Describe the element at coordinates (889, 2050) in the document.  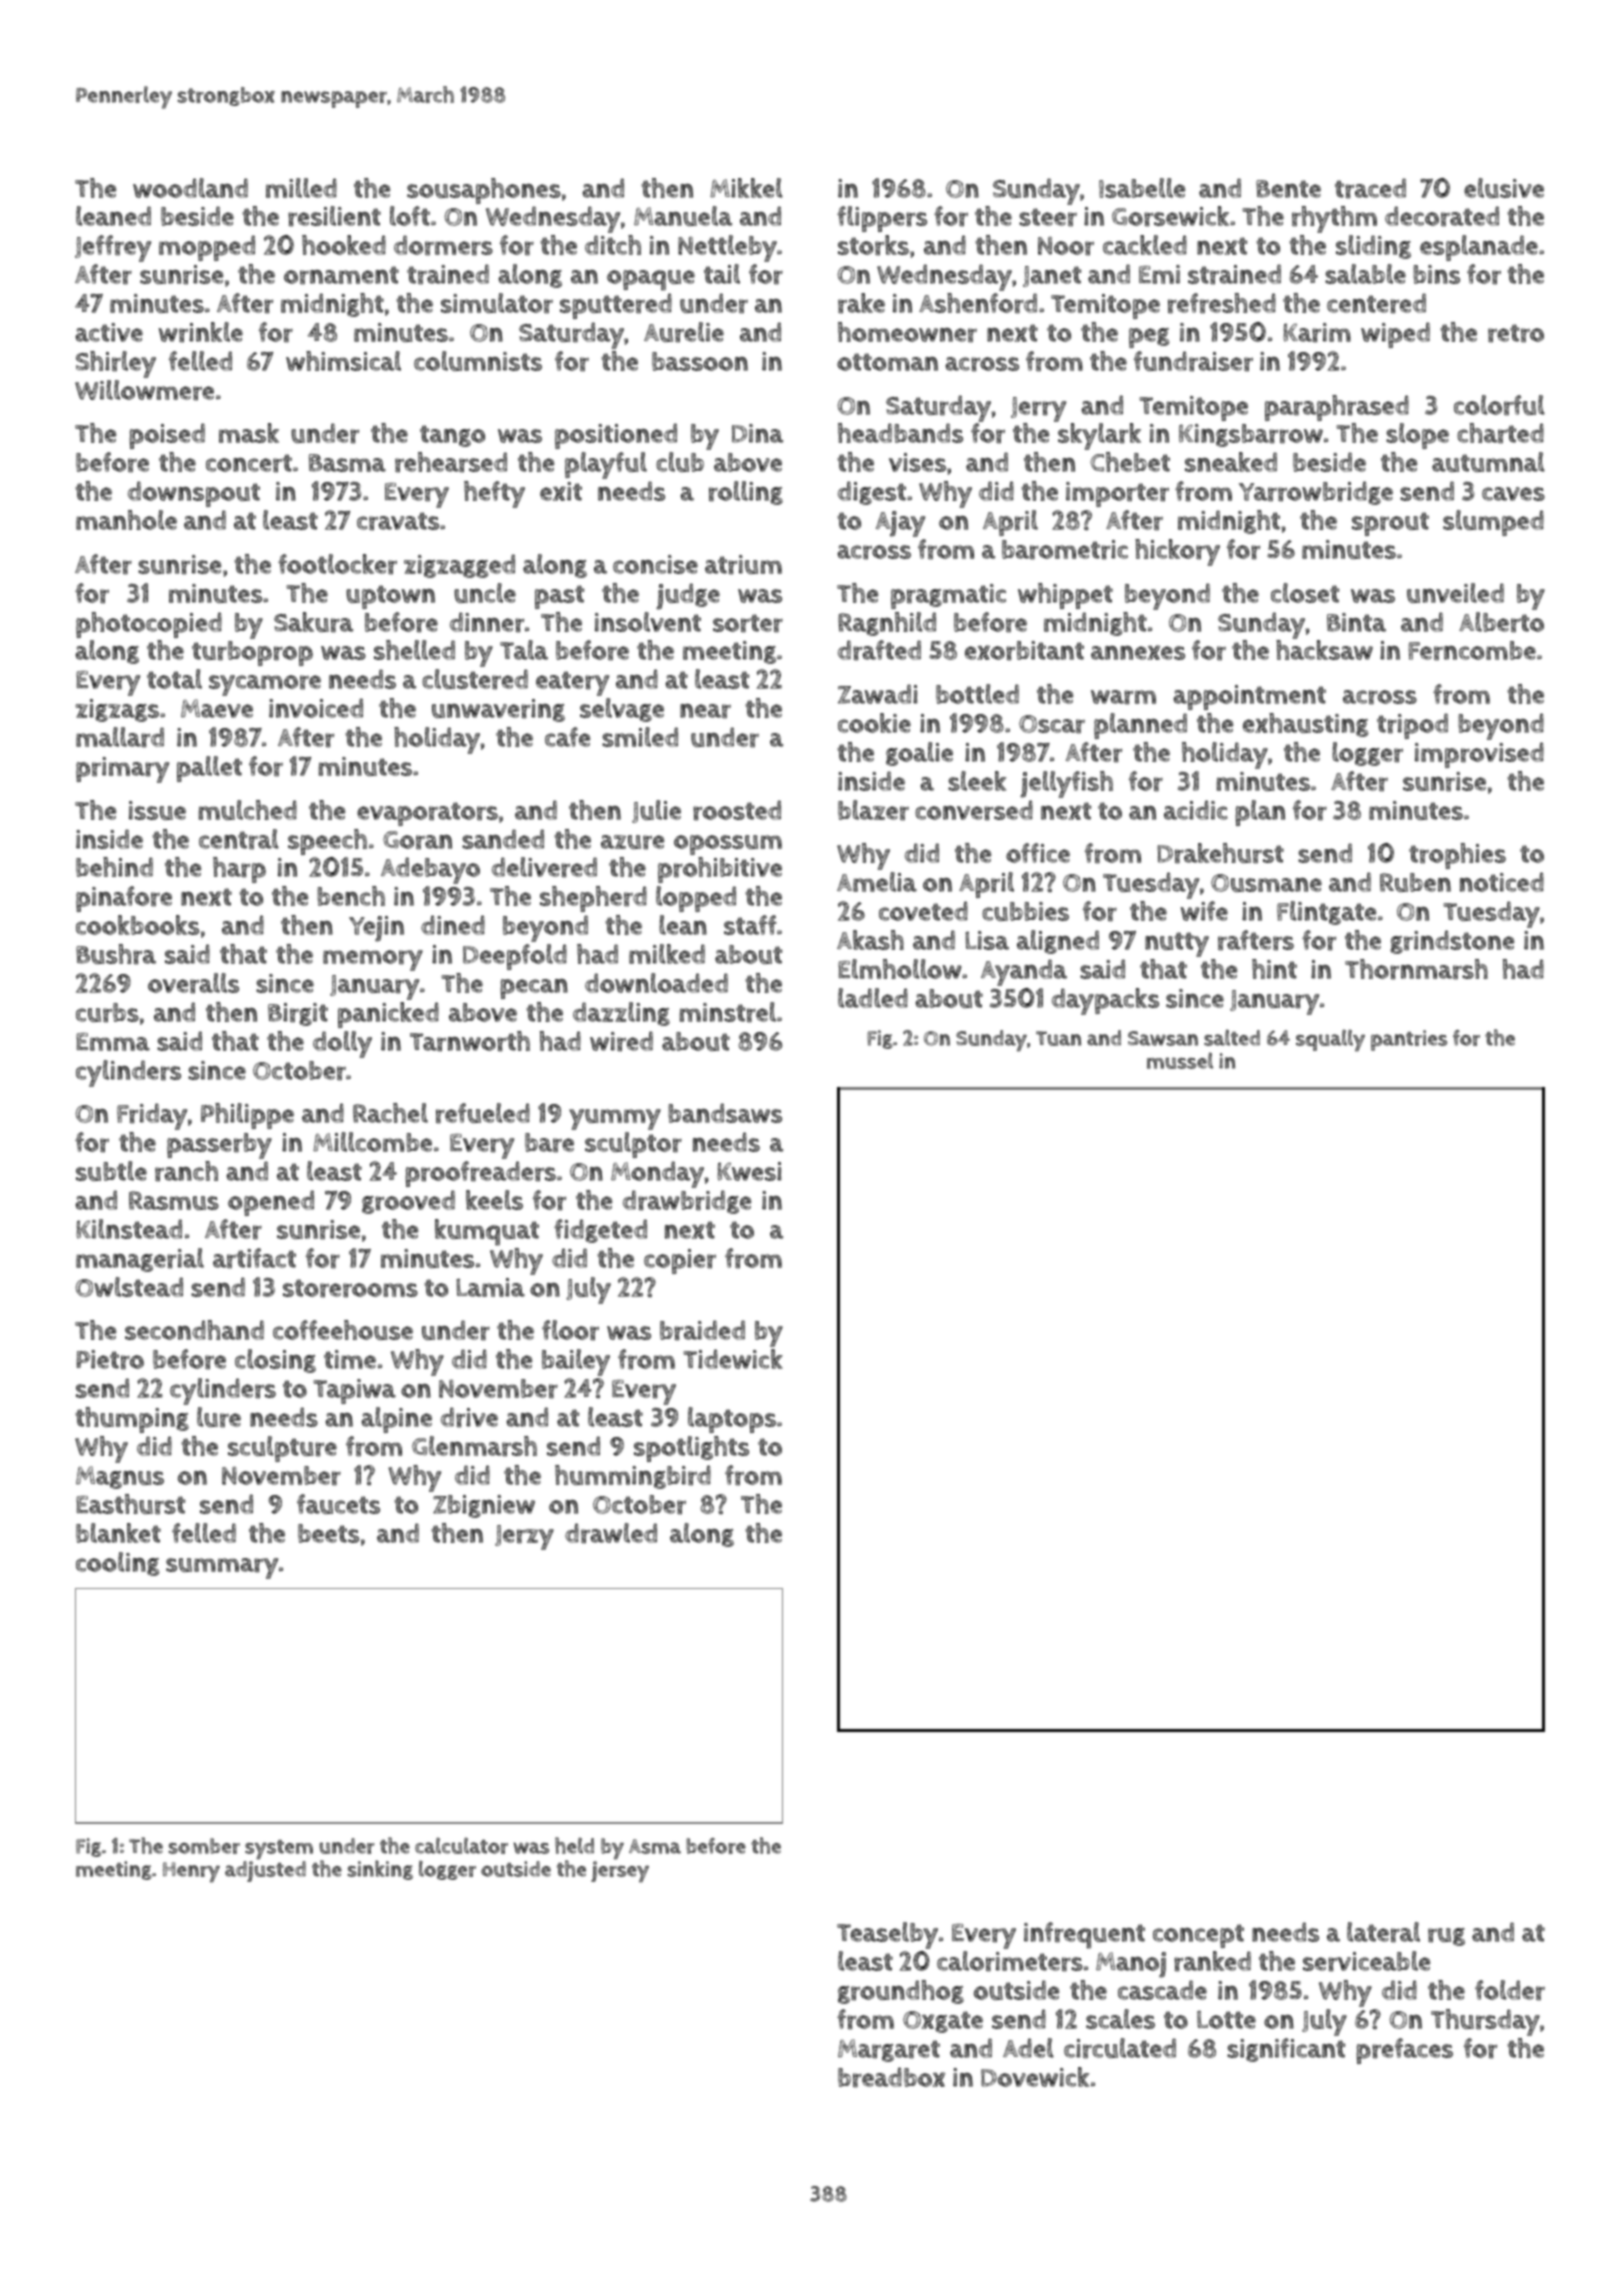
I see `Margaret` at that location.
